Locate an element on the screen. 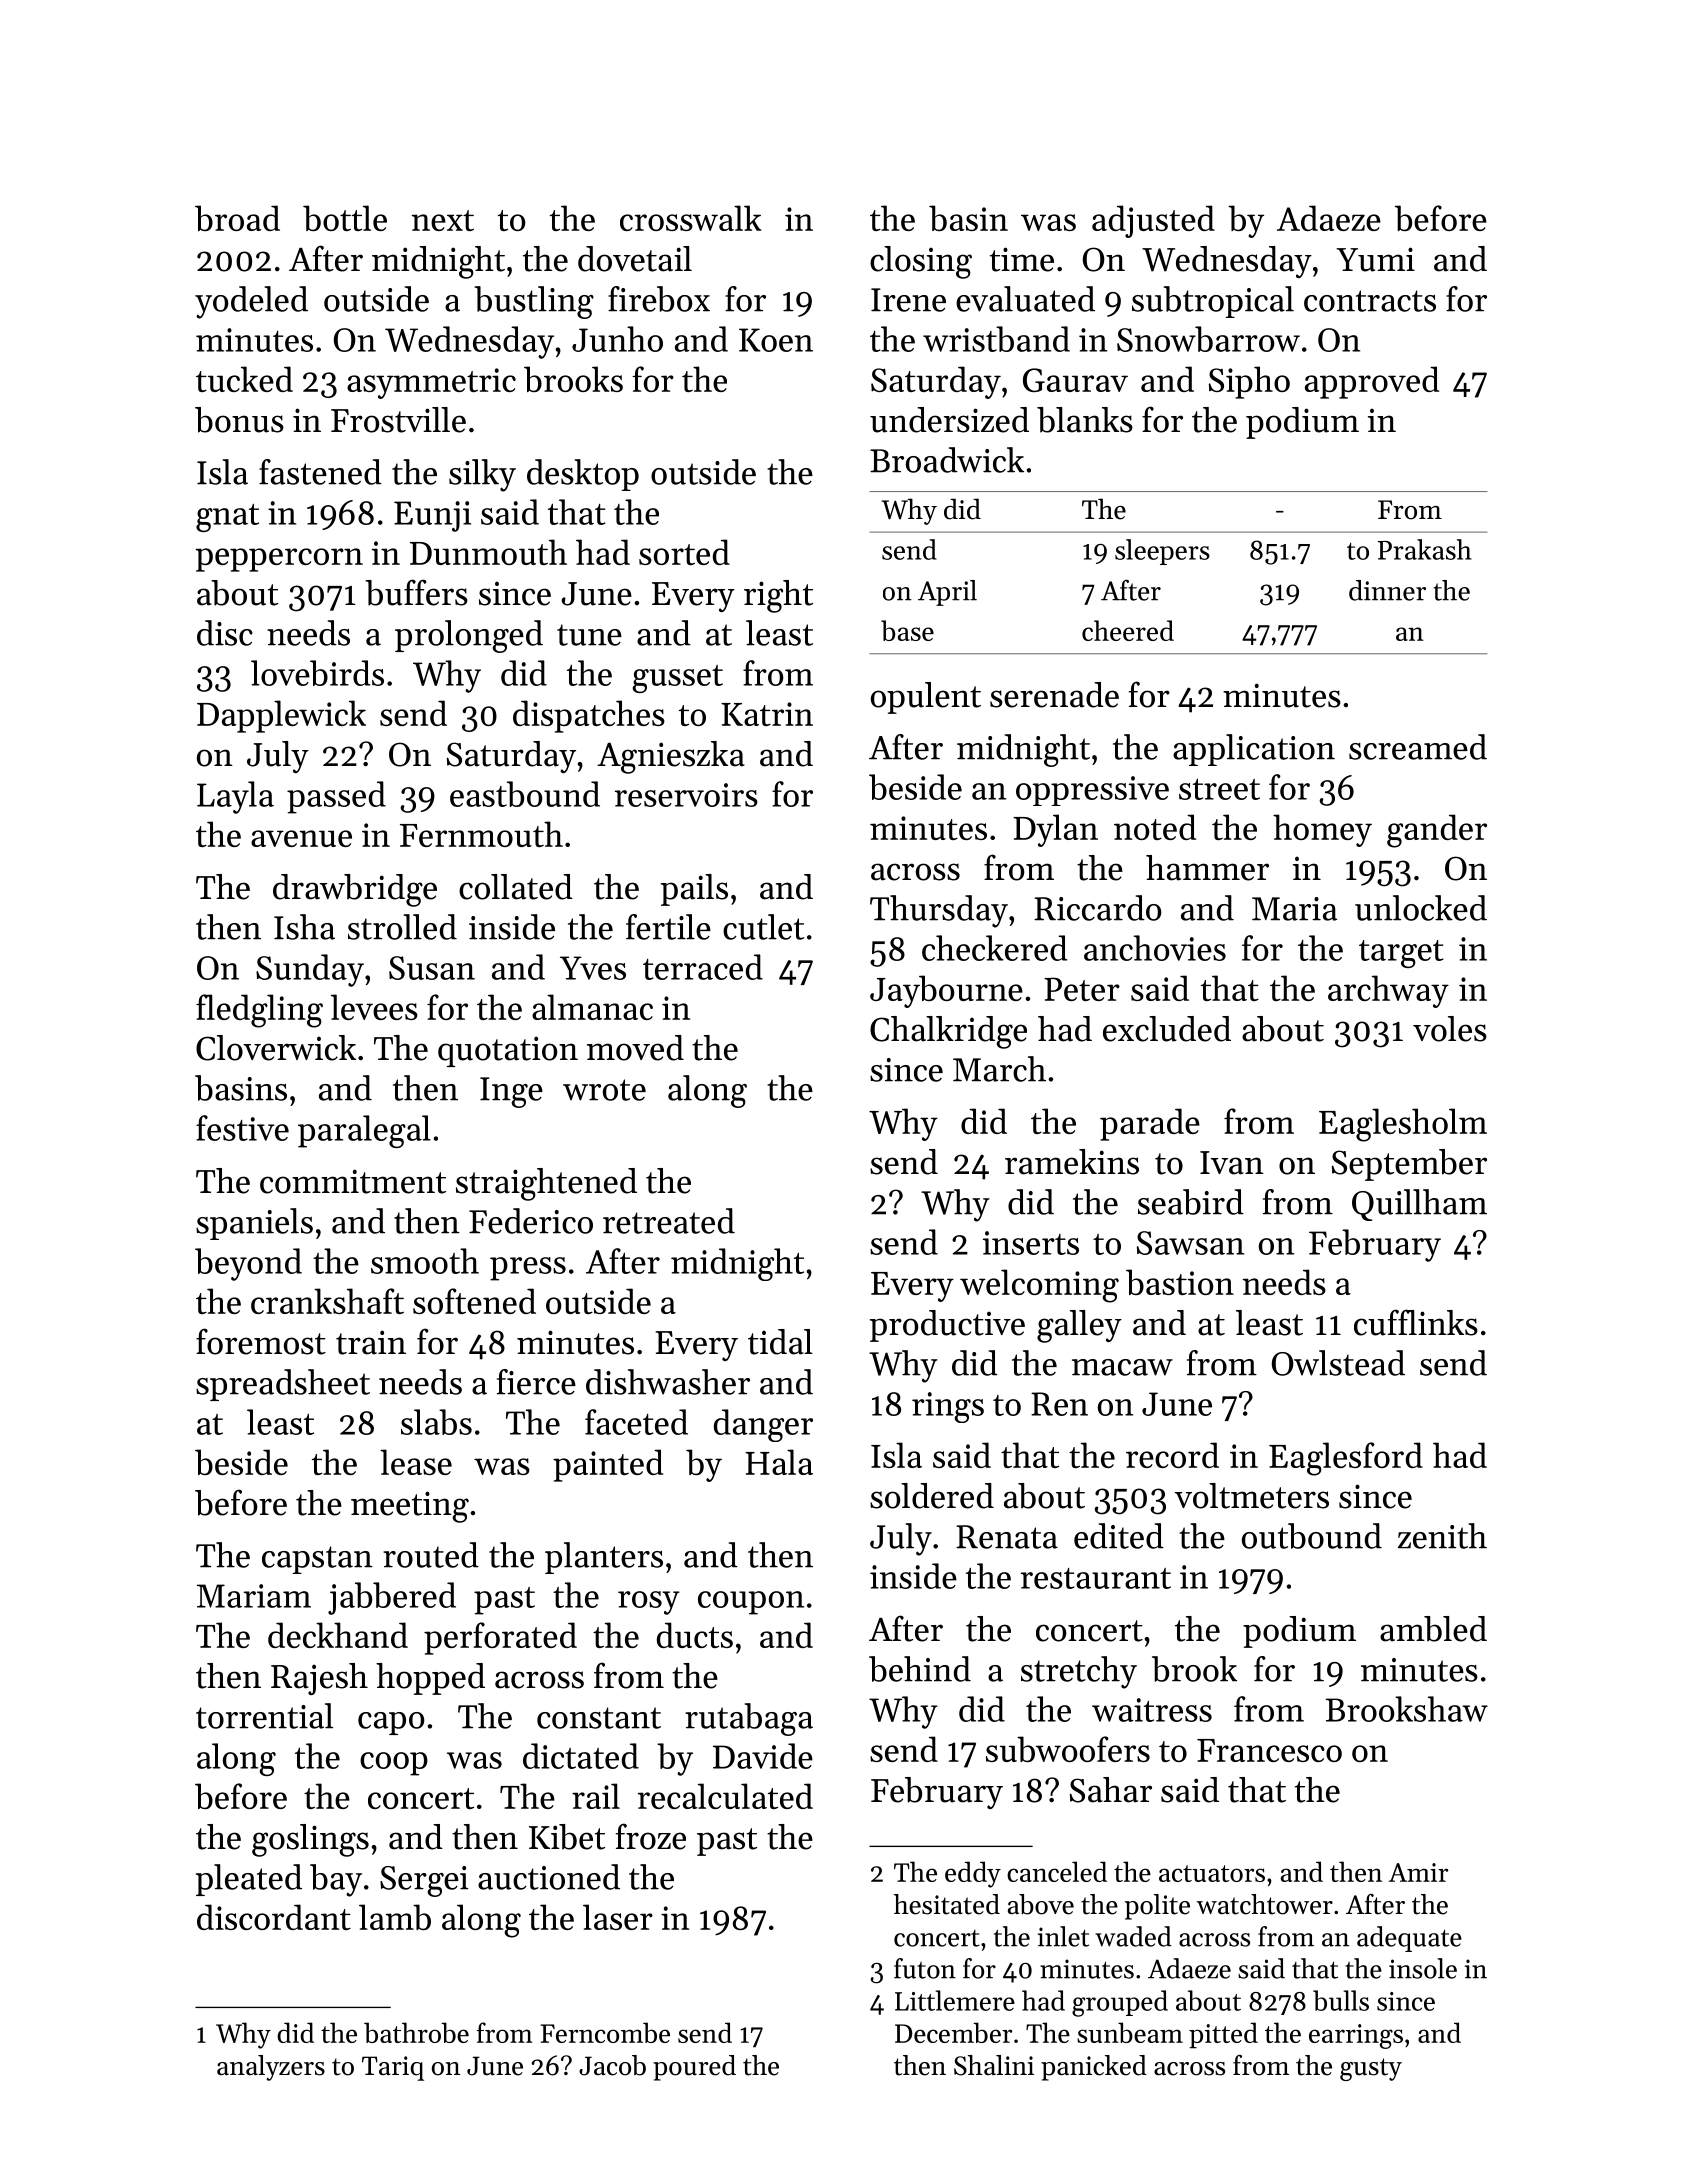 This screenshot has height=2178, width=1683. next is located at coordinates (443, 220).
